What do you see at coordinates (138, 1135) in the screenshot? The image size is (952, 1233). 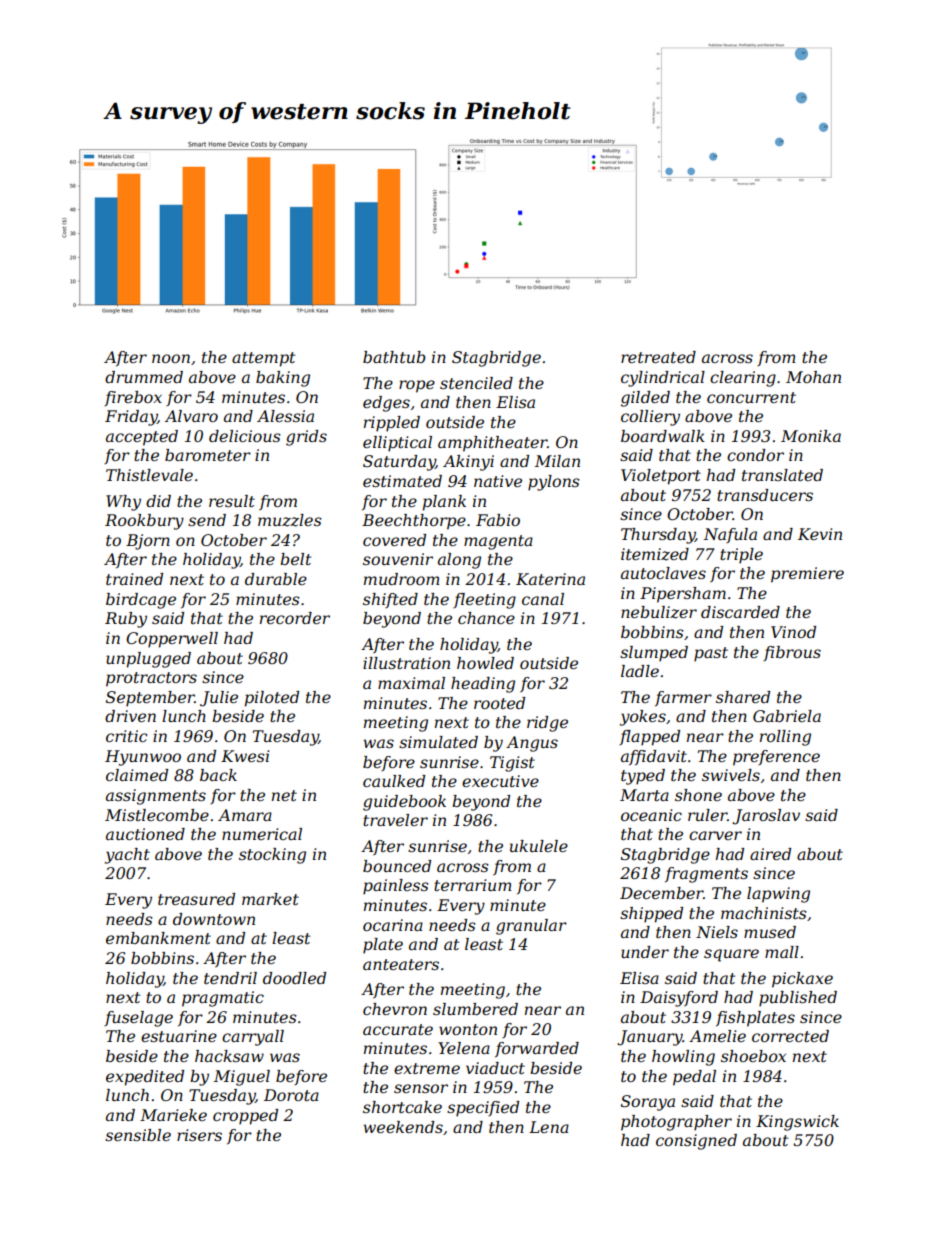 I see `sensible` at bounding box center [138, 1135].
